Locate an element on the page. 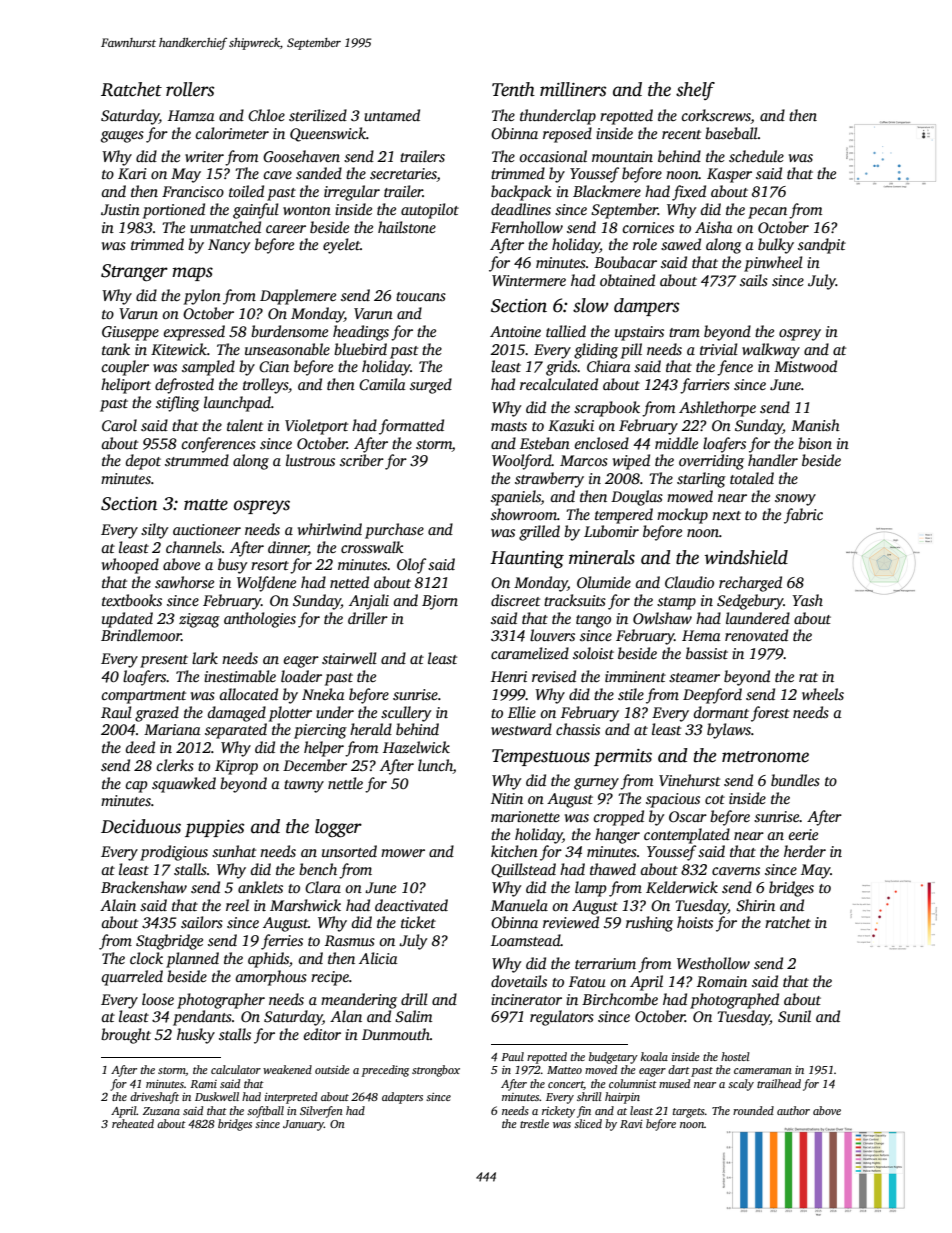 The width and height of the image is (952, 1233). Tenth is located at coordinates (513, 89).
